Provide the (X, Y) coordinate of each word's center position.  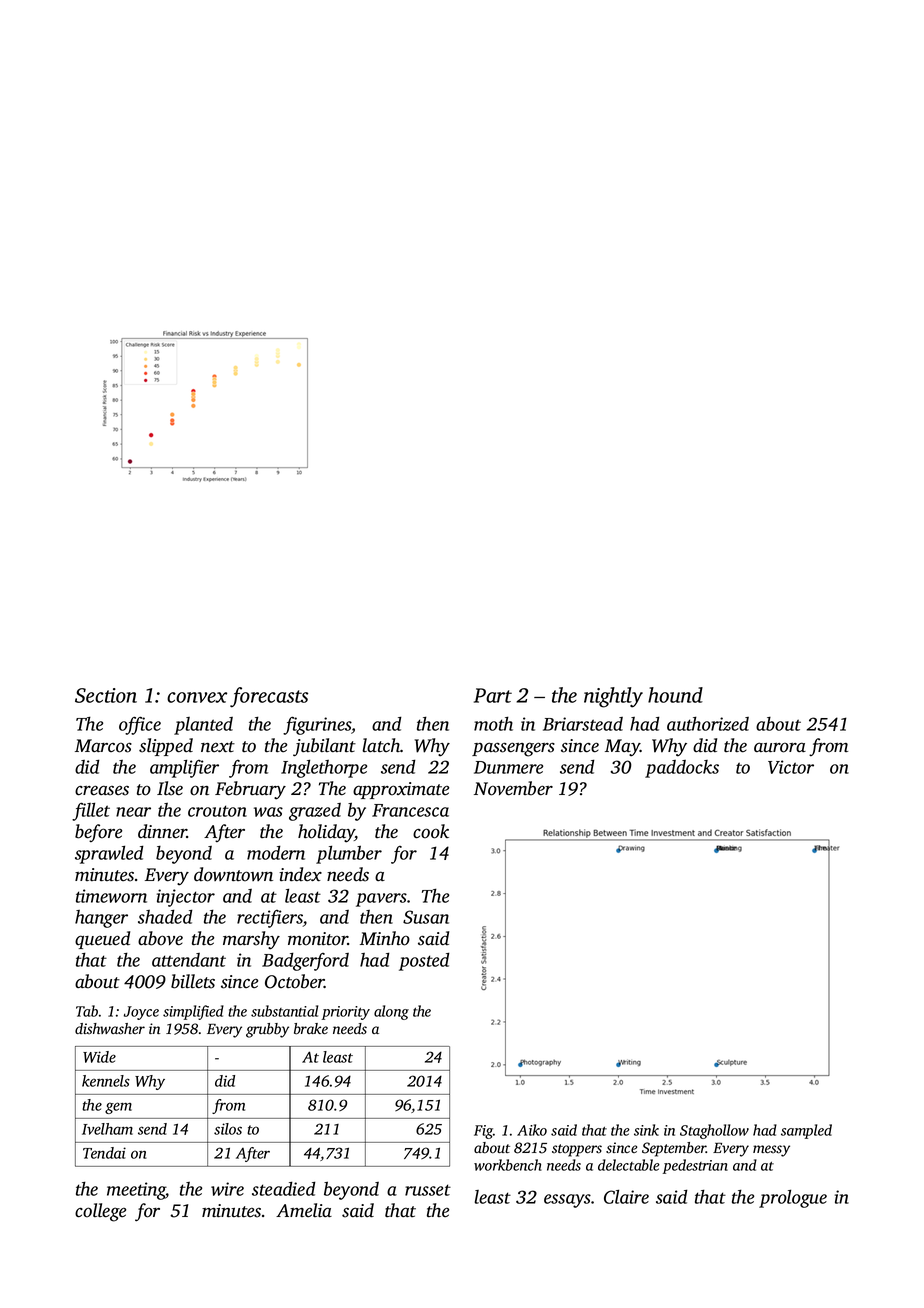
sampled (806, 1131)
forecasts (269, 697)
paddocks (682, 769)
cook (431, 831)
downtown (233, 874)
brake (311, 1029)
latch (381, 745)
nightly (613, 697)
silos (228, 1129)
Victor (791, 767)
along (391, 1012)
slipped (166, 747)
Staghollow (714, 1131)
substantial (284, 1011)
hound (675, 695)
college (100, 1212)
